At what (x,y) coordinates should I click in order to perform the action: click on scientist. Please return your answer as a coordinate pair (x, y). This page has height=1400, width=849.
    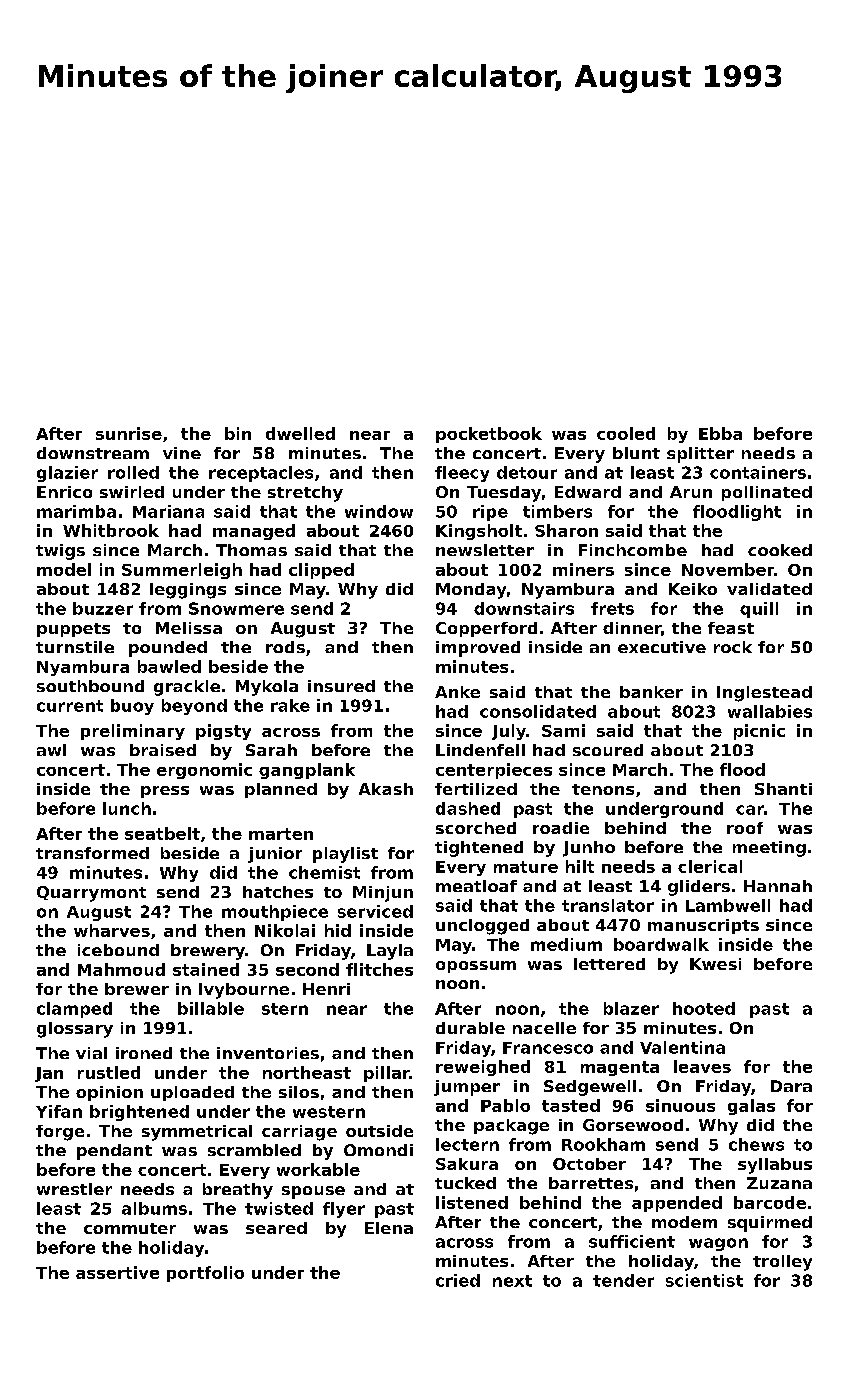
    Looking at the image, I should click on (704, 1280).
